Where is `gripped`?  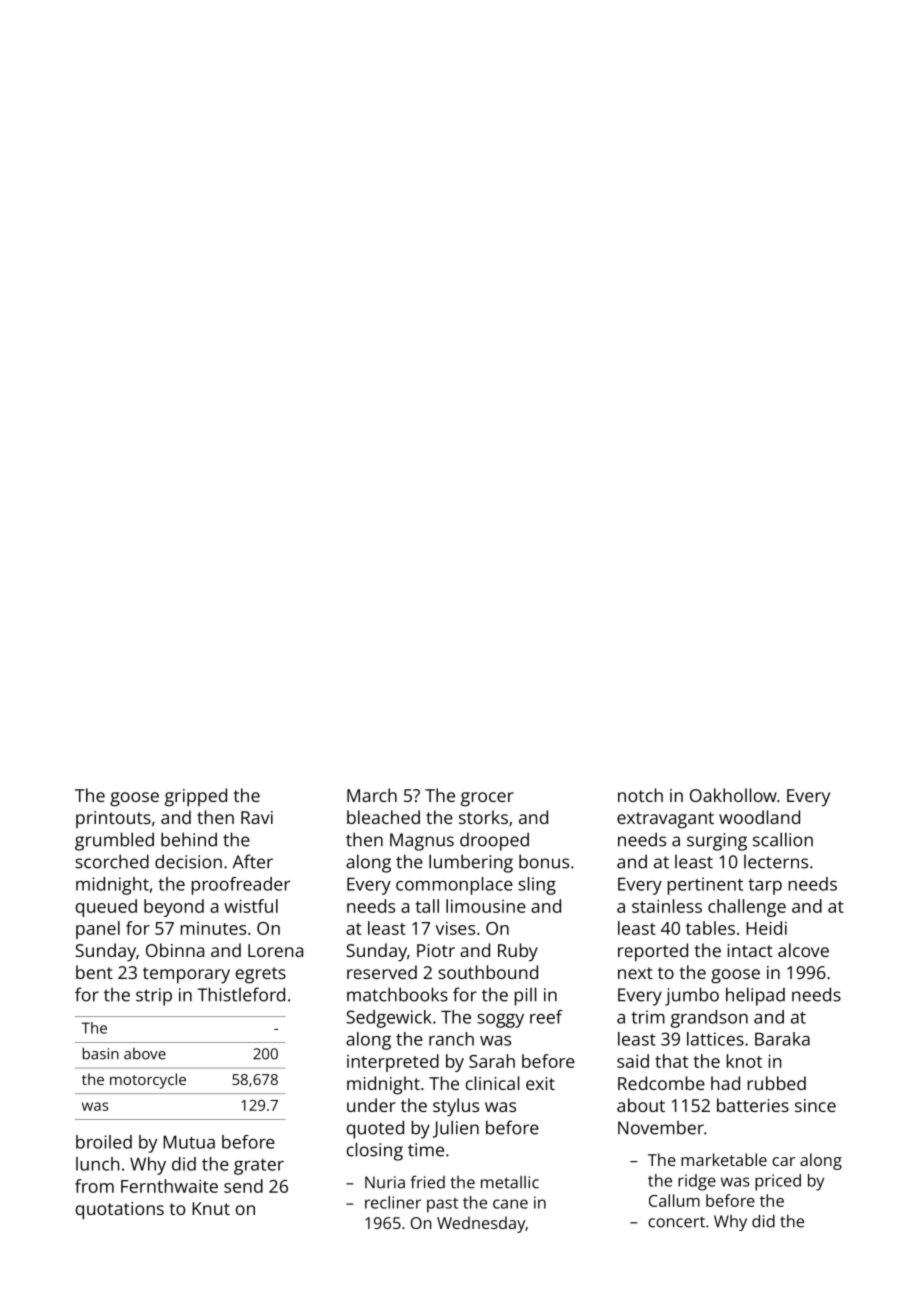
gripped is located at coordinates (196, 797).
